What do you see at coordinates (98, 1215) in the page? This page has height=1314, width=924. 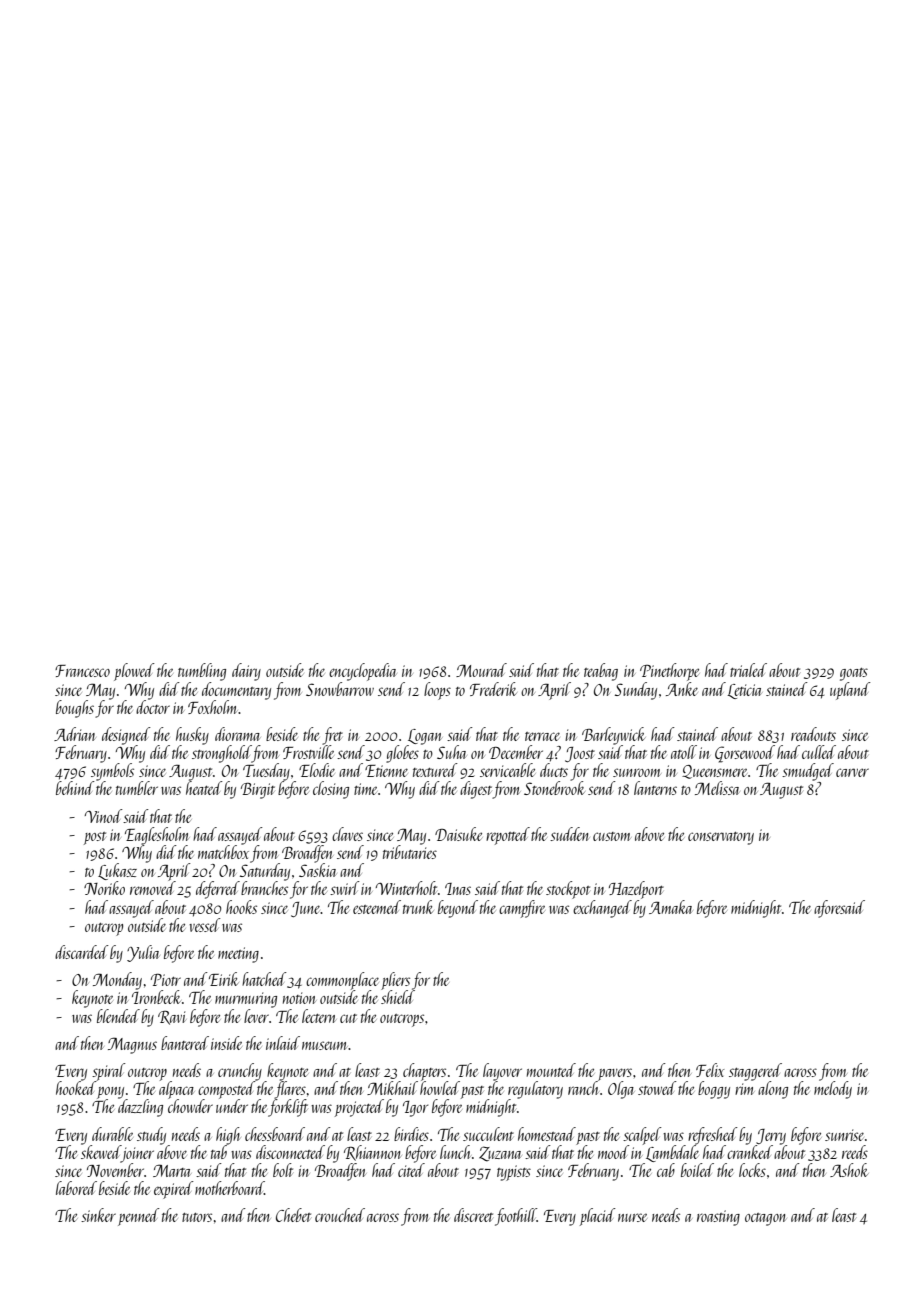 I see `sinker` at bounding box center [98, 1215].
